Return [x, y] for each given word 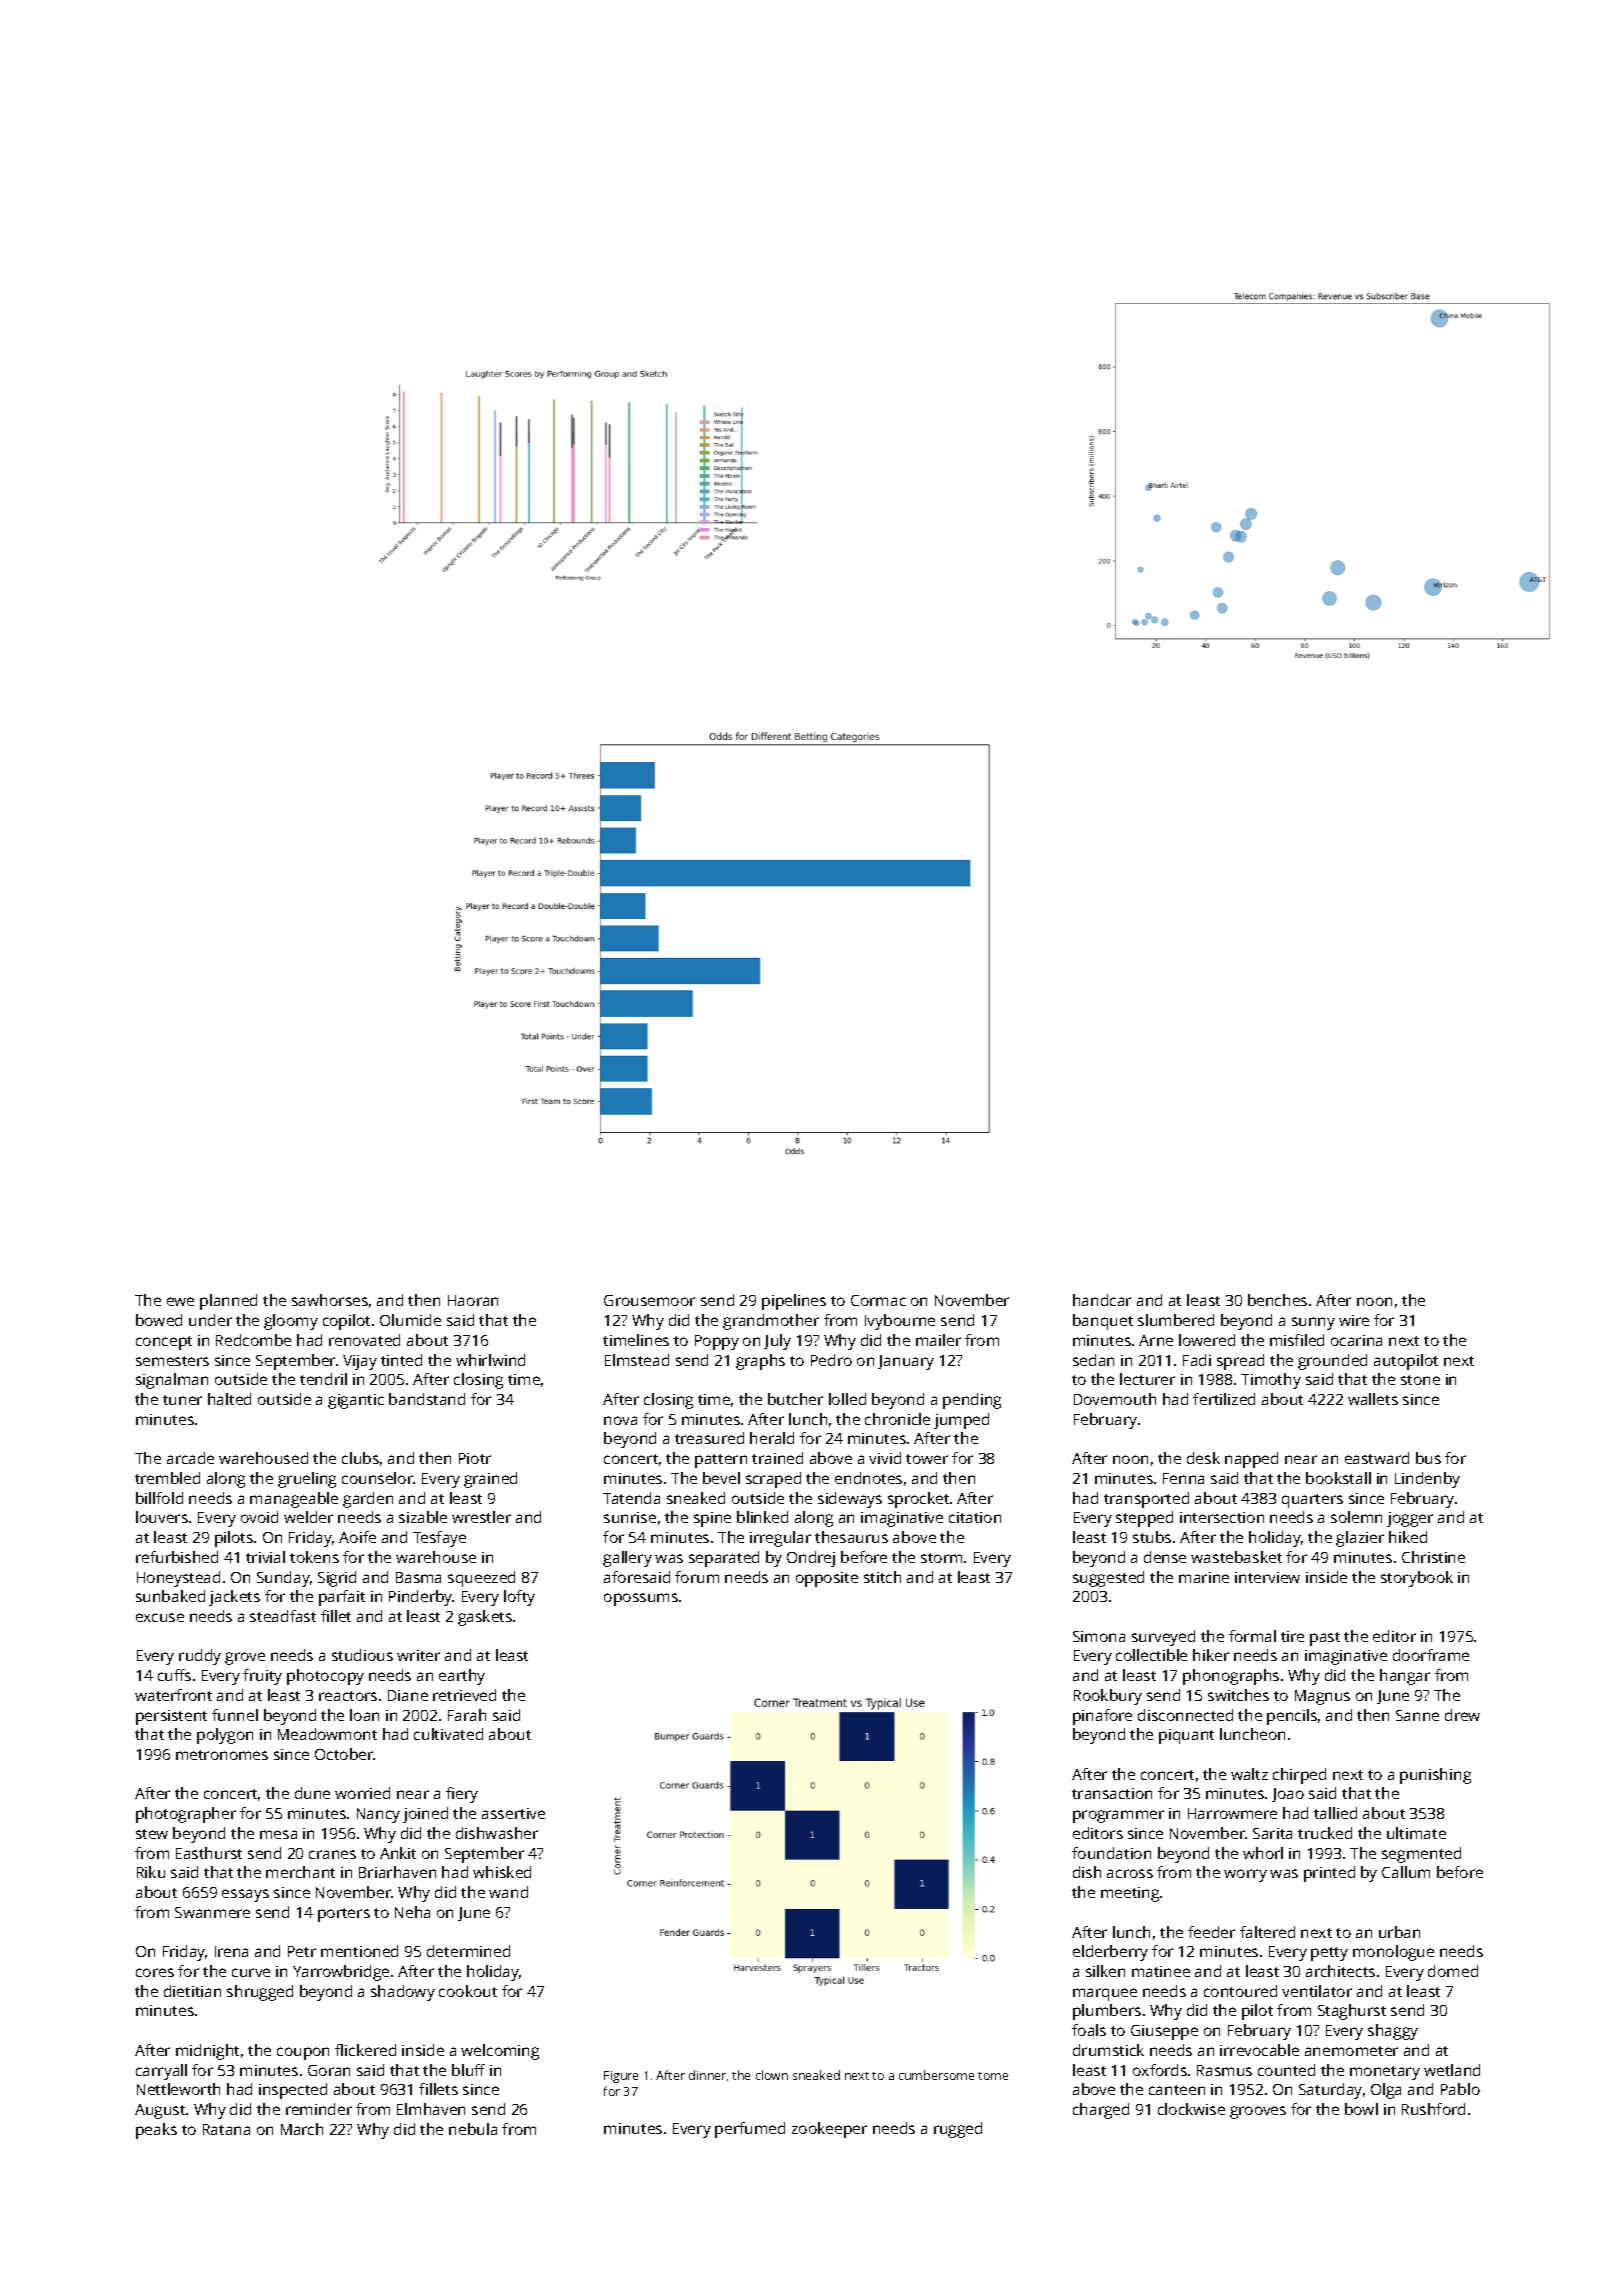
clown [772, 2075]
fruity [262, 1677]
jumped [961, 1421]
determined [468, 1951]
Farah [467, 1715]
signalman [172, 1381]
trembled [167, 1478]
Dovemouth [1115, 1399]
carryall [161, 2072]
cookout [468, 1991]
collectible [1151, 1655]
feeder [1211, 1932]
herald [772, 1438]
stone [1420, 1380]
